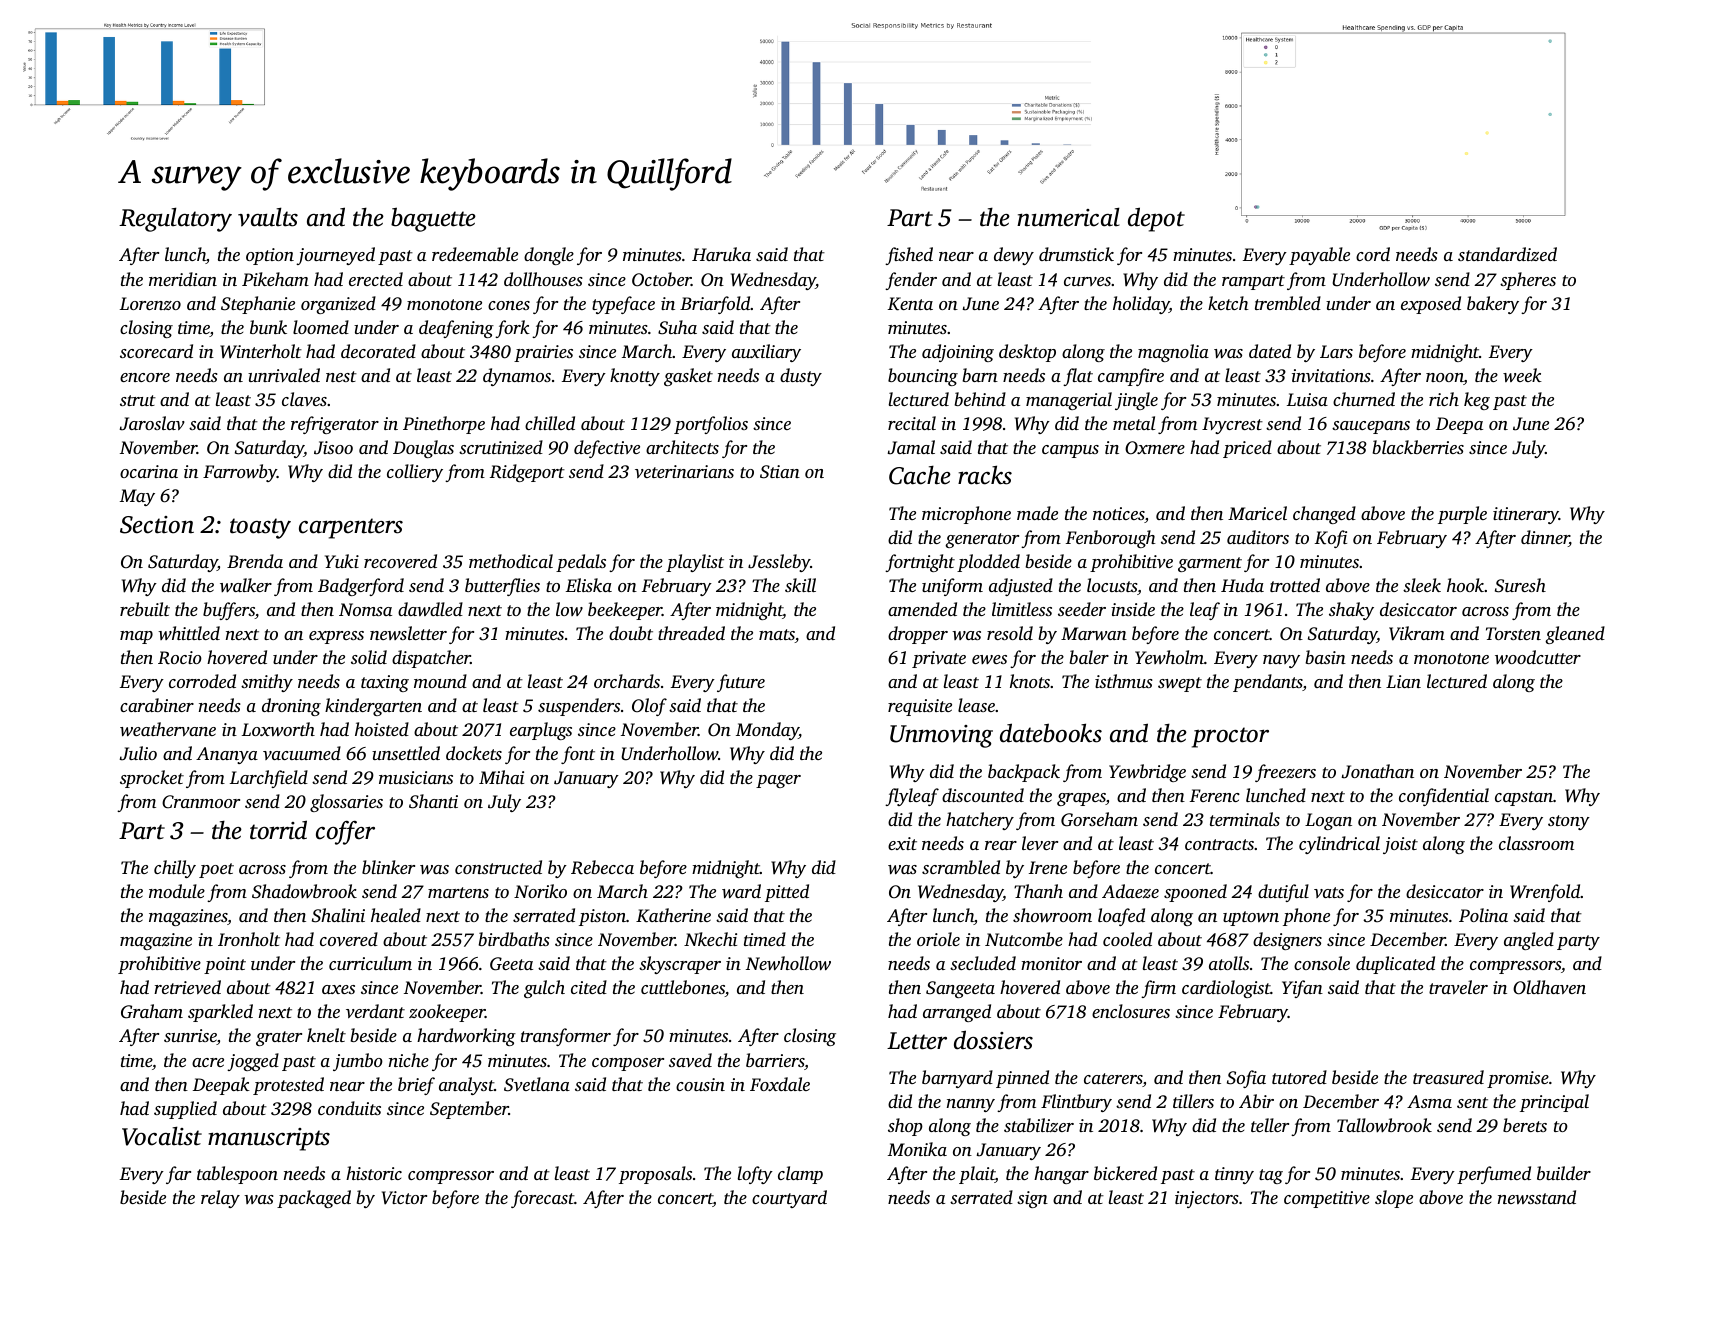 This image has height=1333, width=1725. I want to click on confidential, so click(1444, 797).
